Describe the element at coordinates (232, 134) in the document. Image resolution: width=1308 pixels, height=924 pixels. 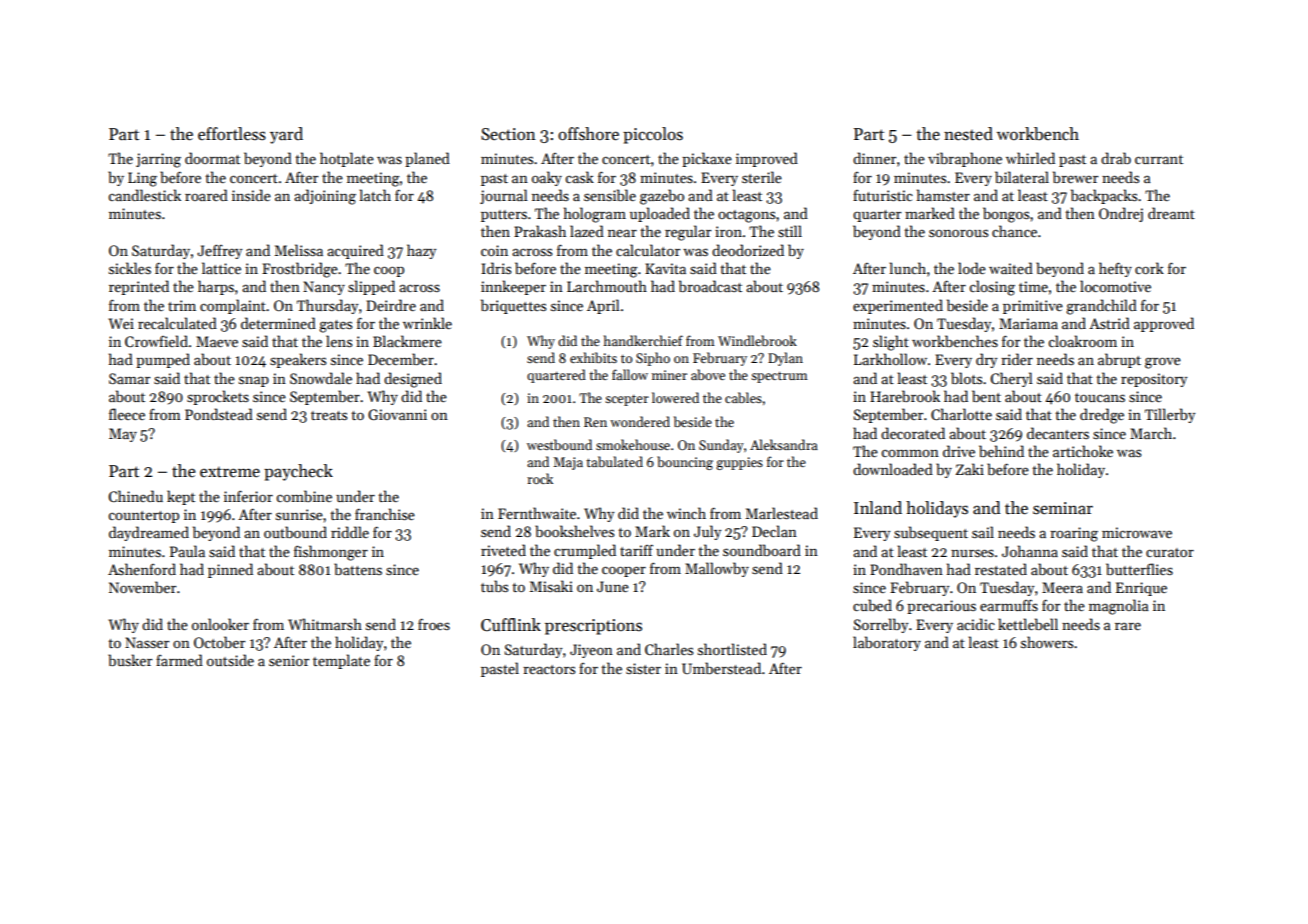
I see `effortless` at that location.
